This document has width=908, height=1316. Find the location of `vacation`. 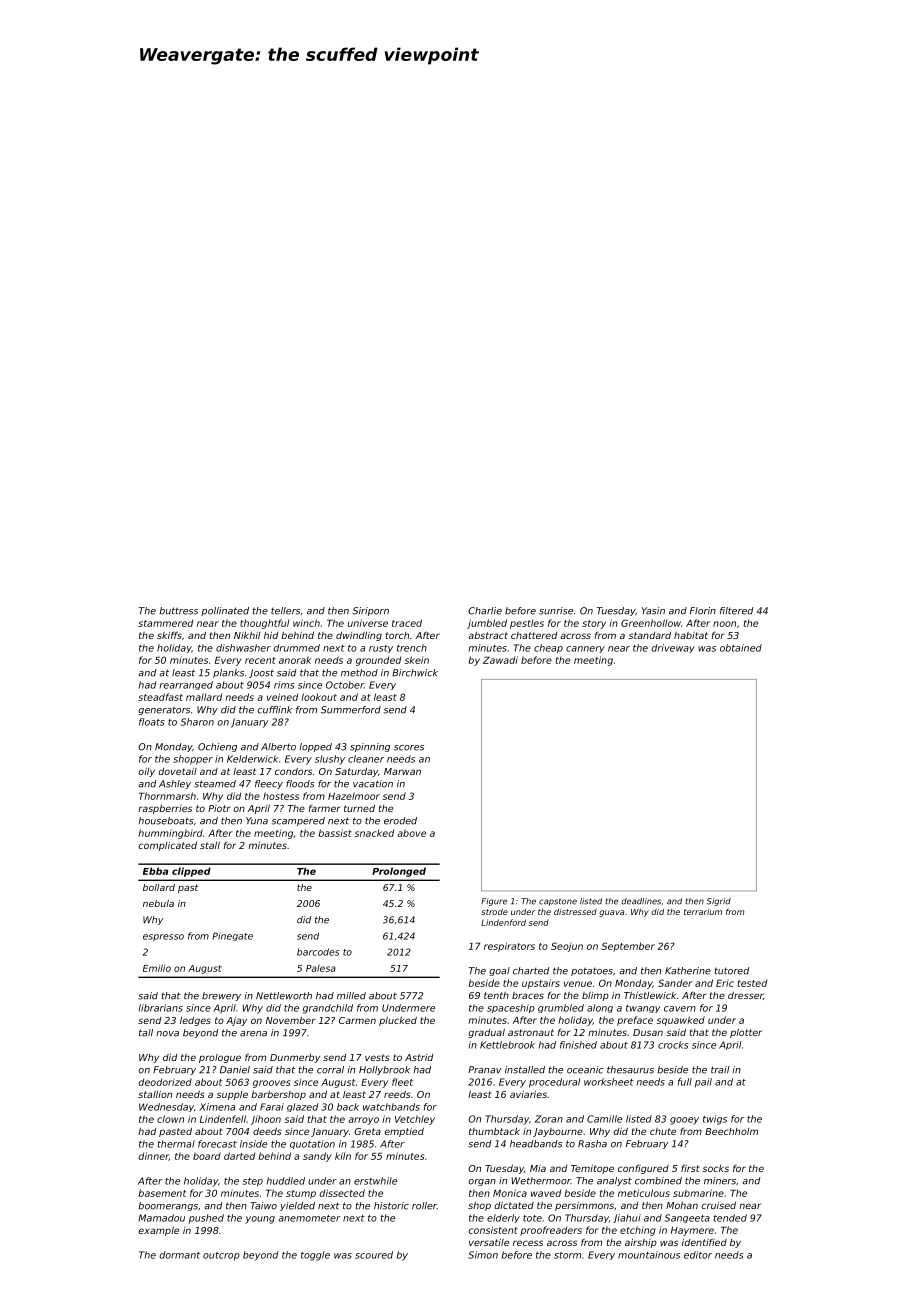

vacation is located at coordinates (373, 784).
